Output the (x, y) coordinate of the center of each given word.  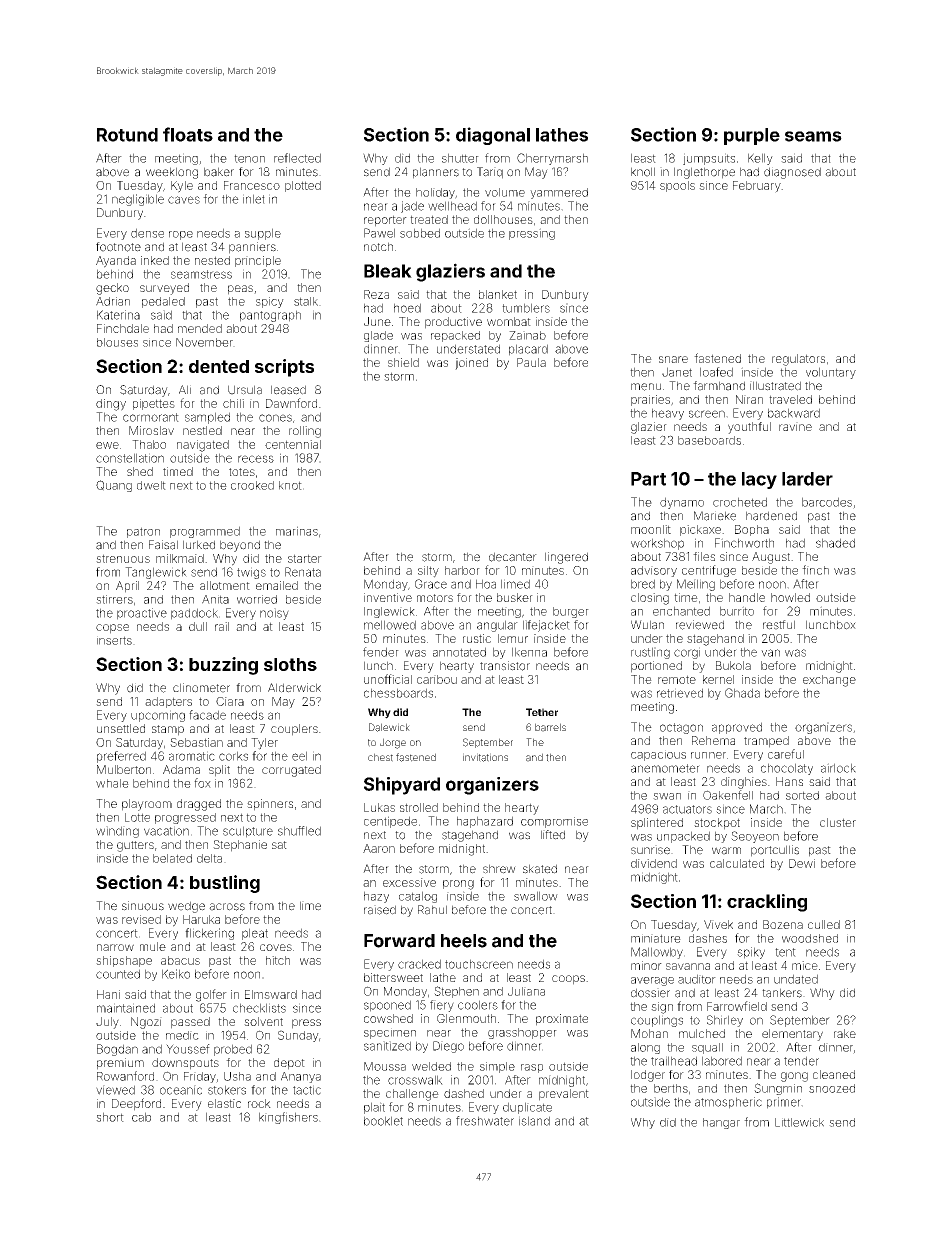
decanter (513, 557)
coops (568, 980)
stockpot (717, 824)
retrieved (680, 693)
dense (147, 233)
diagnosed (792, 173)
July (107, 1023)
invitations (485, 757)
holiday (435, 193)
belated (172, 858)
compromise (554, 822)
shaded (835, 543)
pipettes (154, 404)
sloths (290, 664)
